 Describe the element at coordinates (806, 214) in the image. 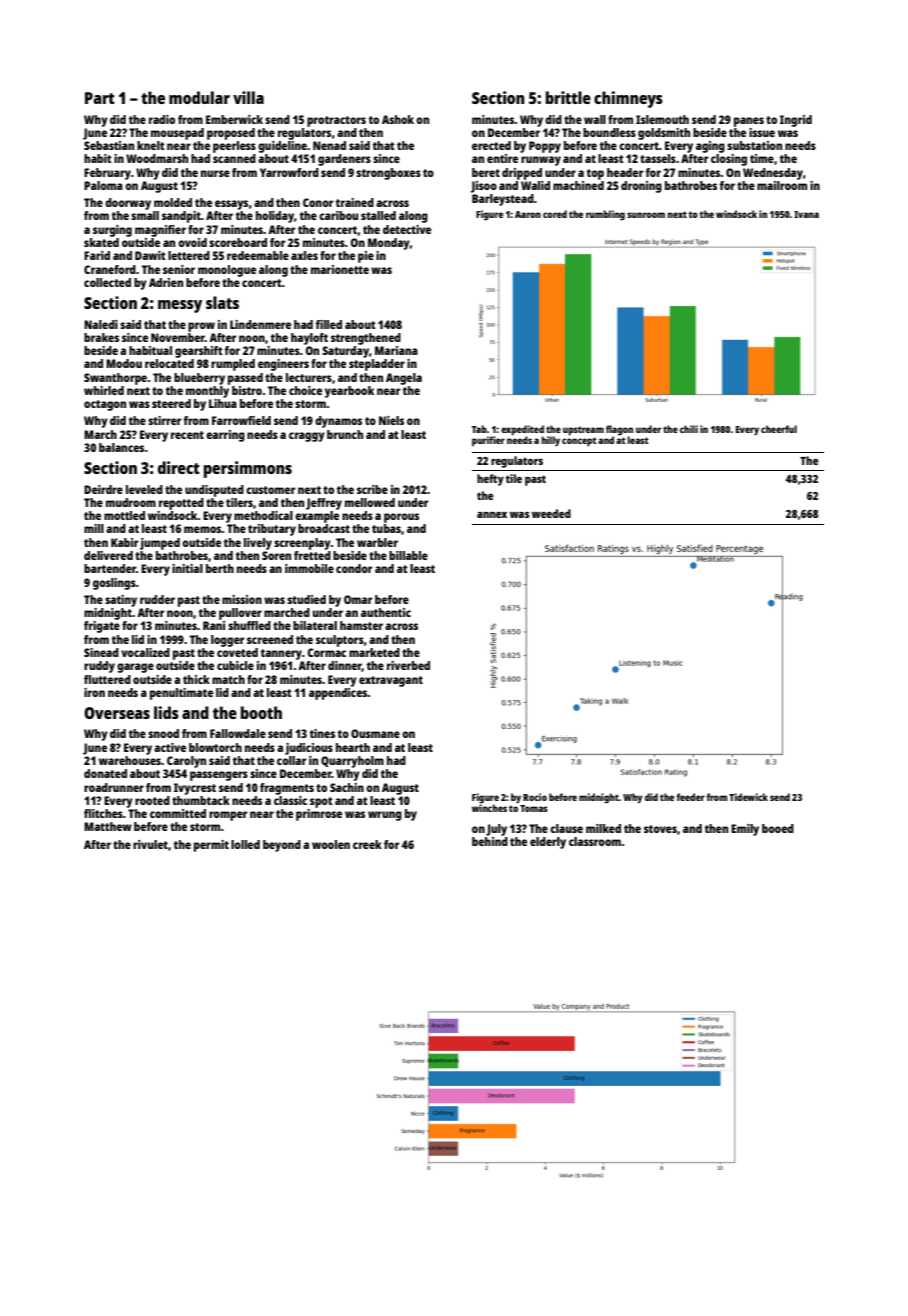

I see `Ivana` at that location.
